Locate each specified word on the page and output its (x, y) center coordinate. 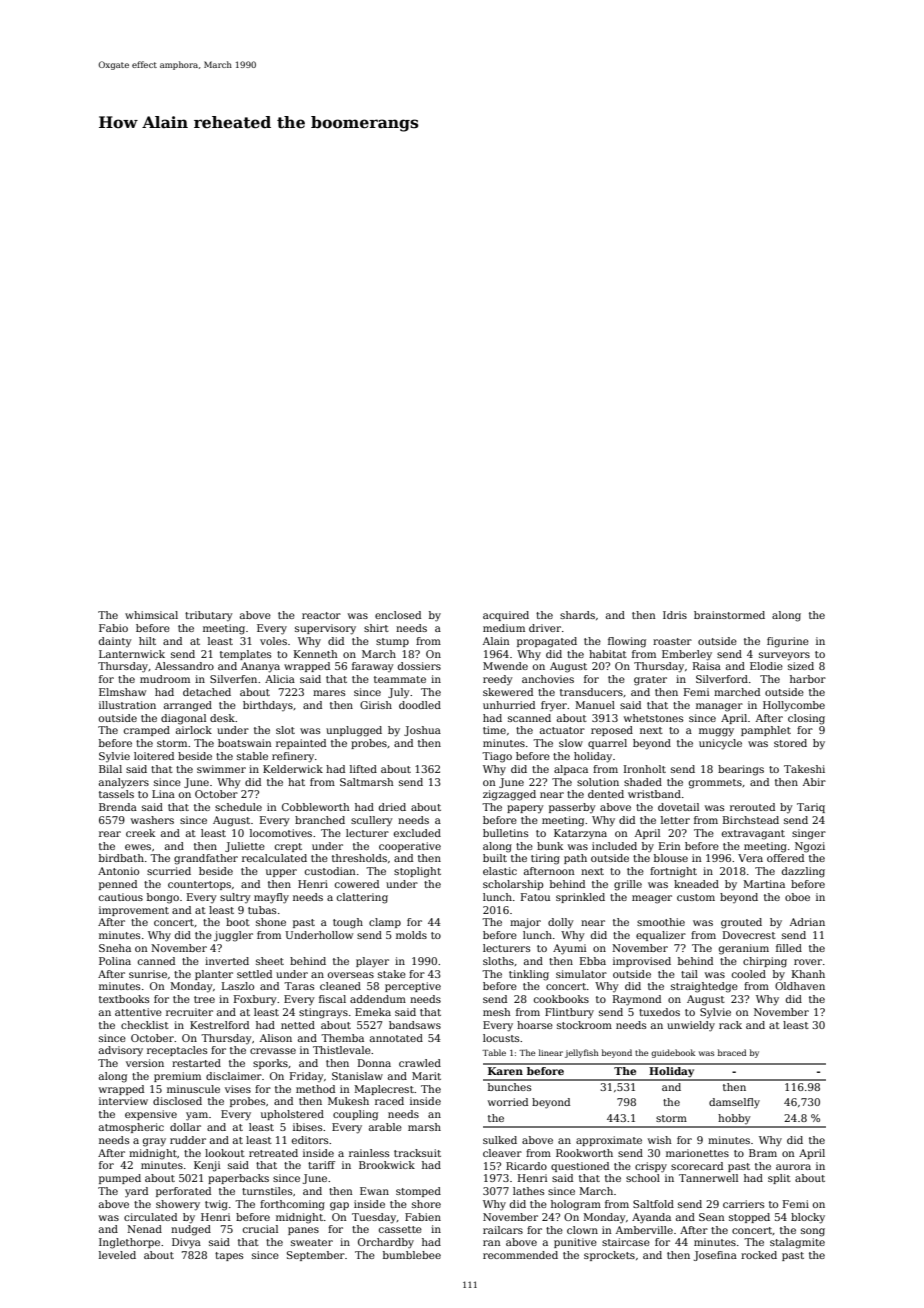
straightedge (704, 987)
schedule (238, 807)
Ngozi (810, 847)
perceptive (413, 987)
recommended (520, 1255)
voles (273, 641)
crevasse (273, 1051)
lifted (363, 769)
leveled (117, 1255)
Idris (675, 615)
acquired (506, 616)
